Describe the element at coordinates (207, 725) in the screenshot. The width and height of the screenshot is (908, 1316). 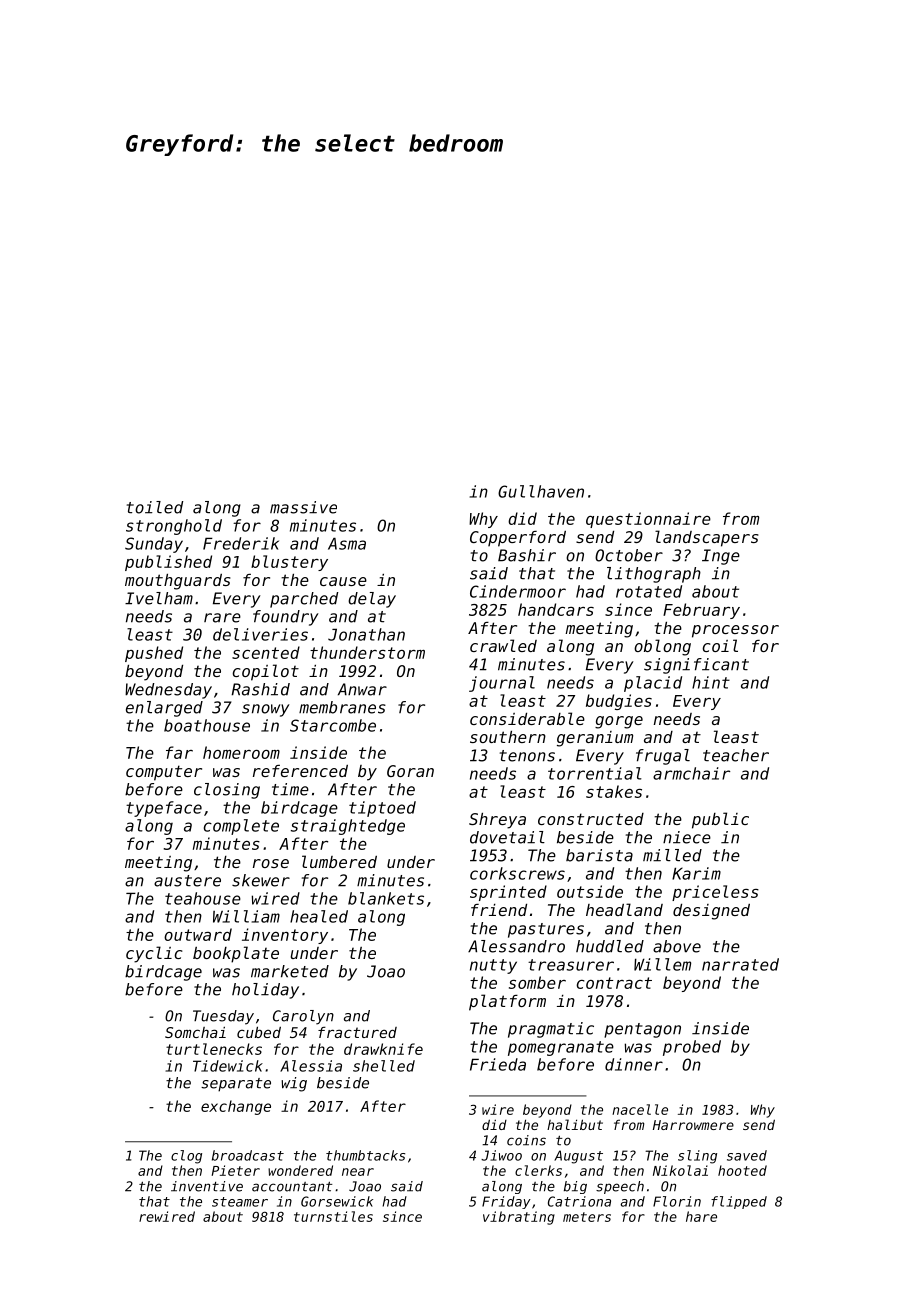
I see `boathouse` at that location.
